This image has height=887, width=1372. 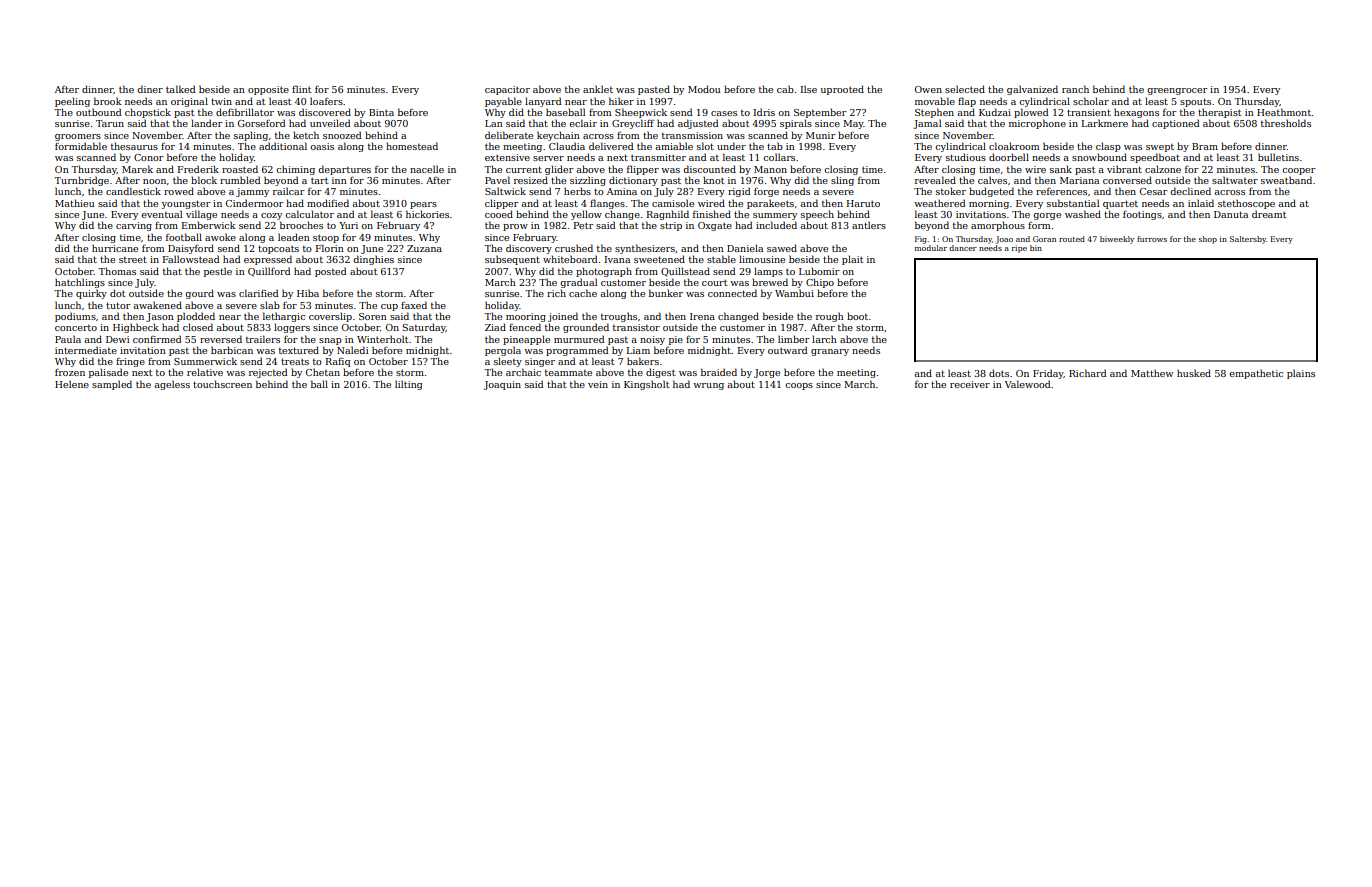 I want to click on posted, so click(x=331, y=272).
